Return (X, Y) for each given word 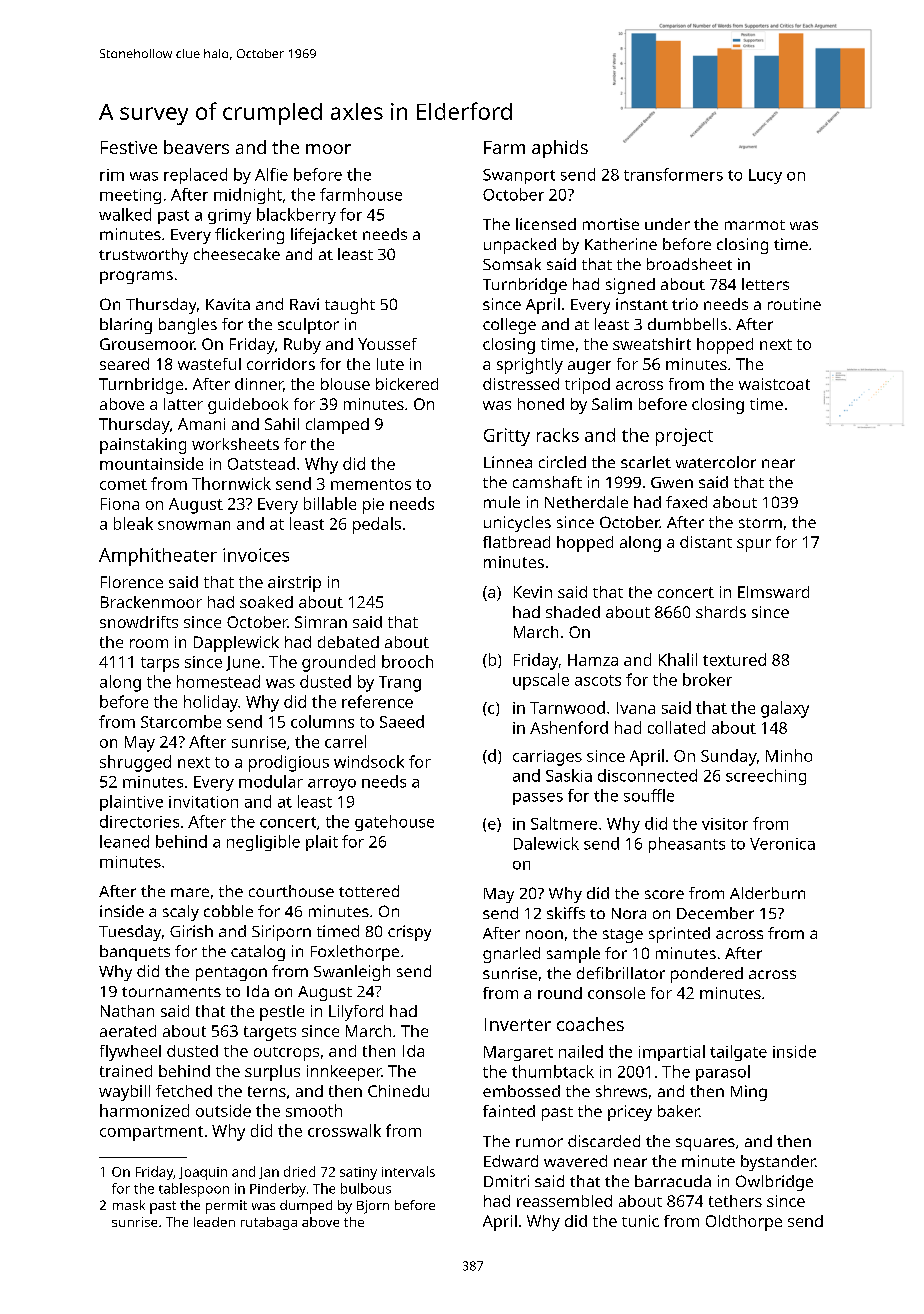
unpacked (520, 246)
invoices (256, 555)
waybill (124, 1093)
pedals (377, 525)
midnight (248, 196)
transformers (673, 174)
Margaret (518, 1053)
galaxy (785, 709)
